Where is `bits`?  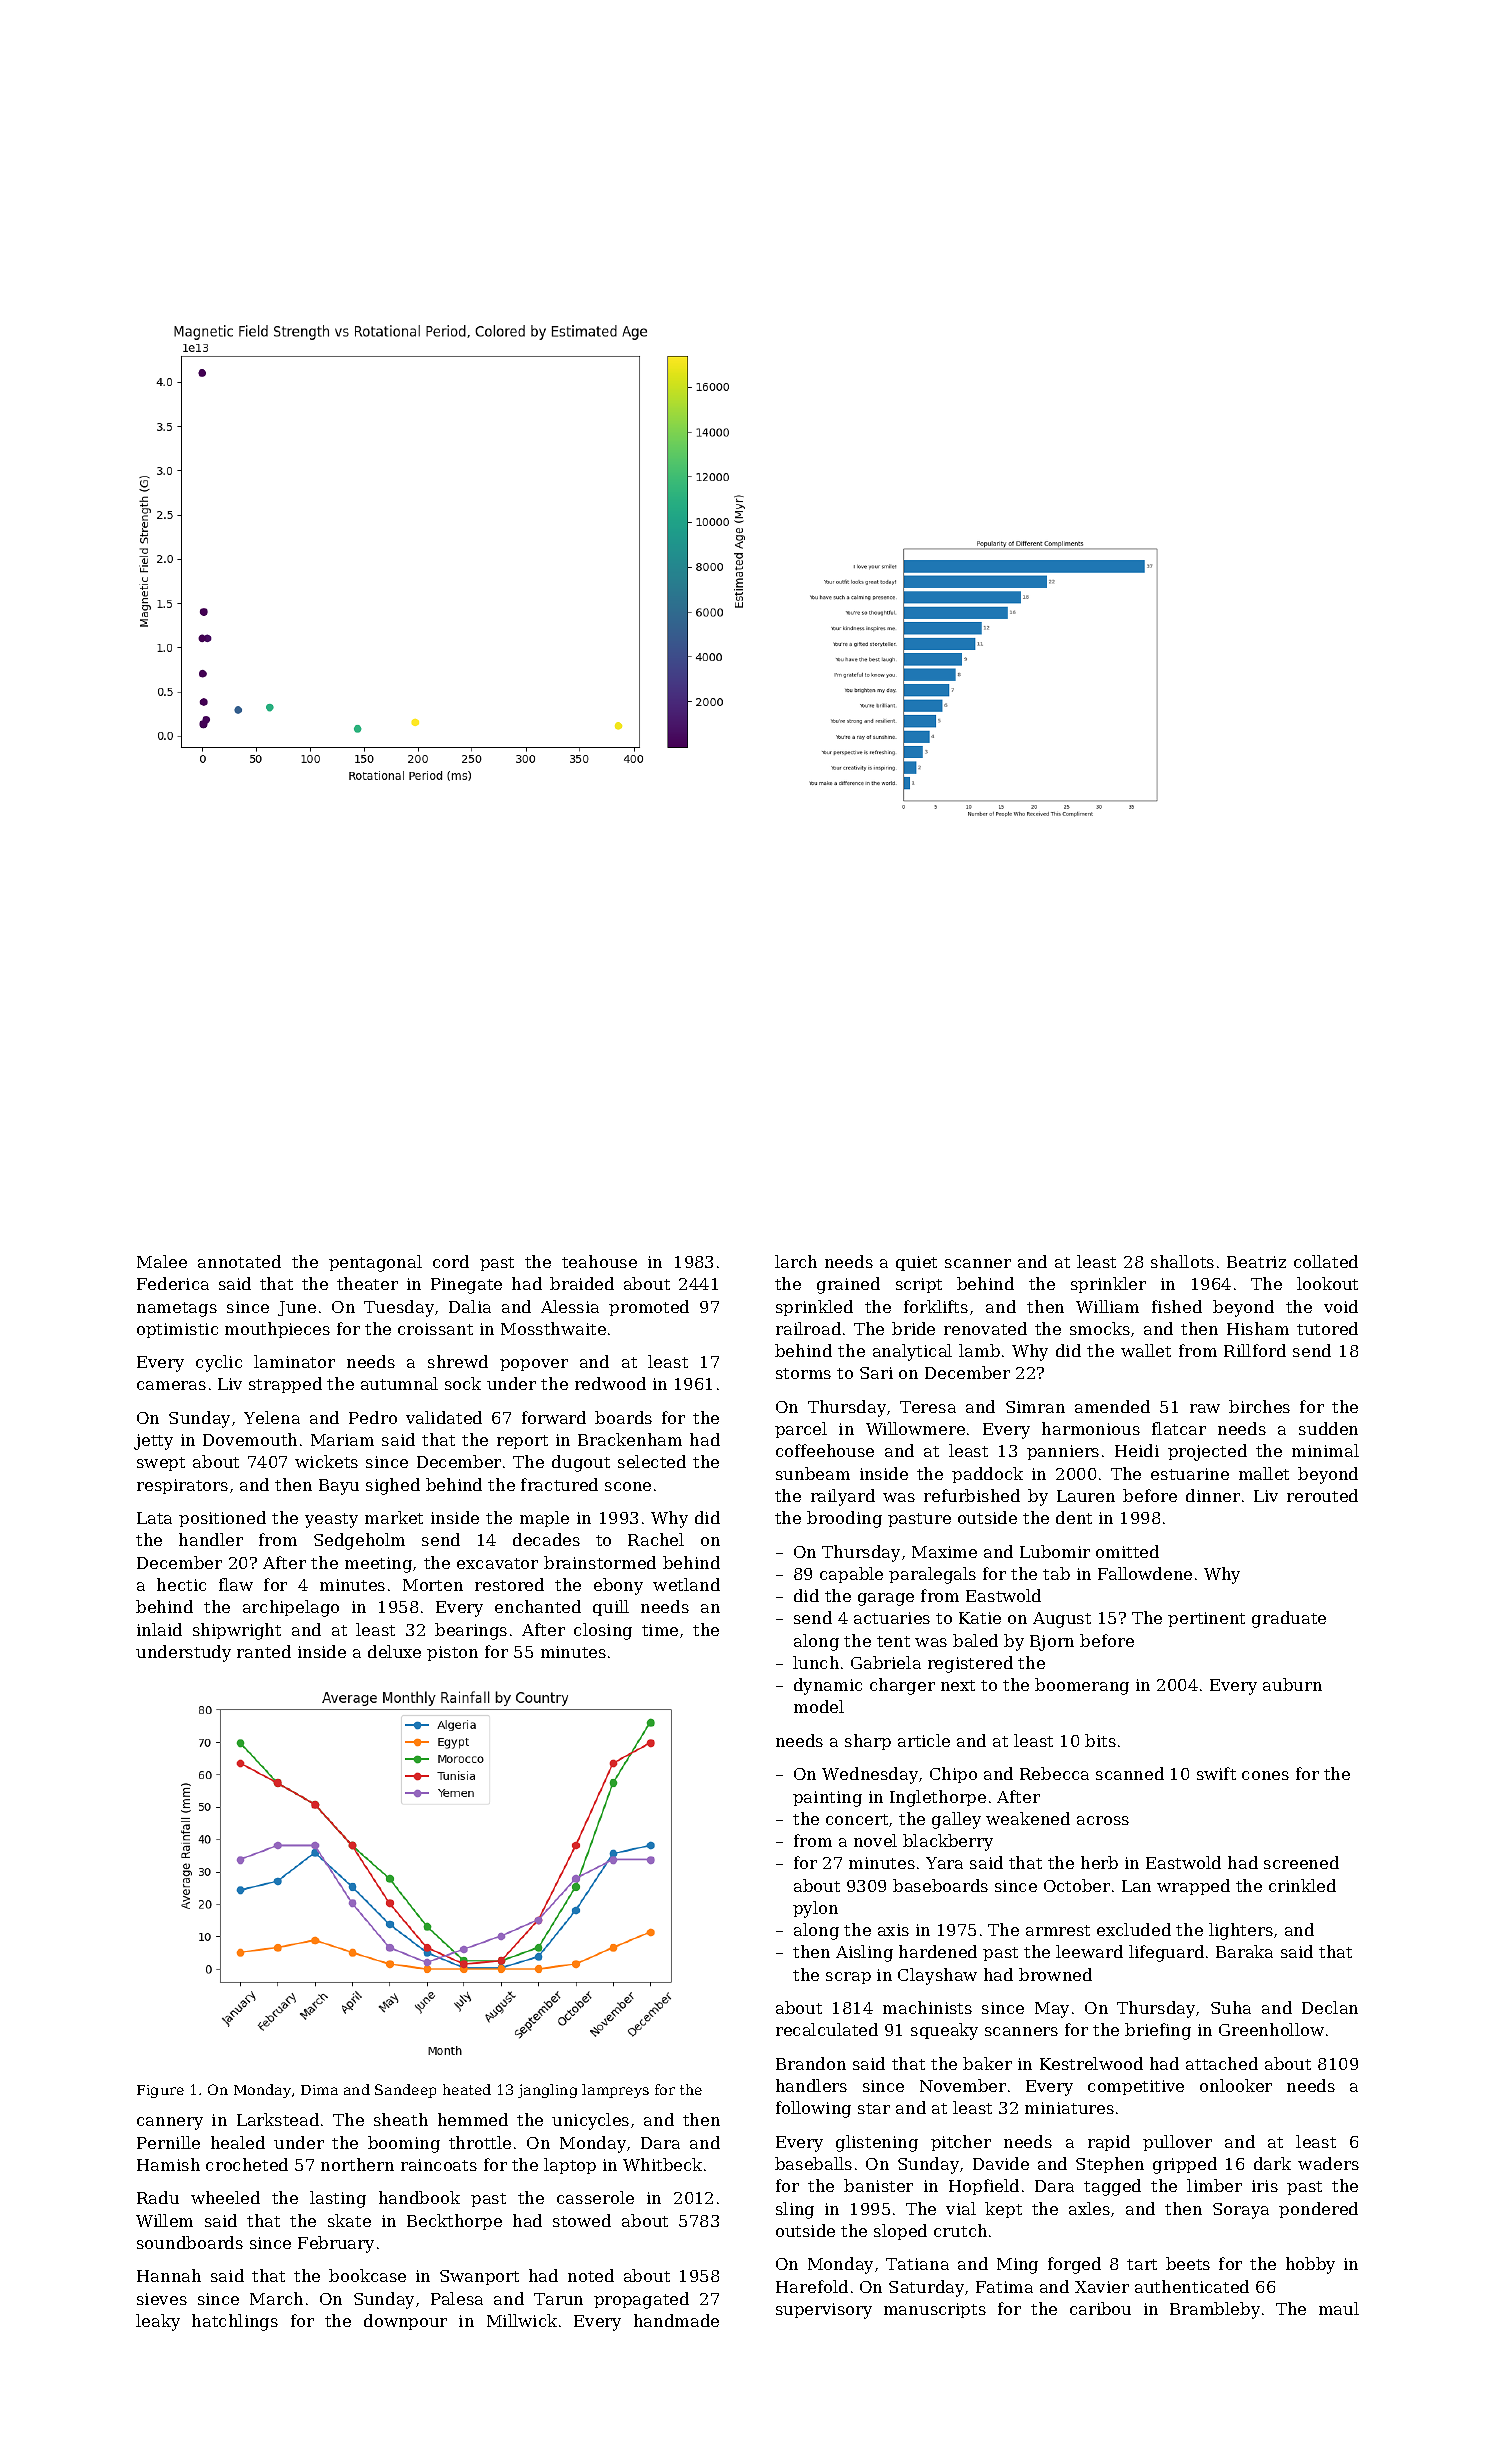
bits is located at coordinates (1100, 1740).
